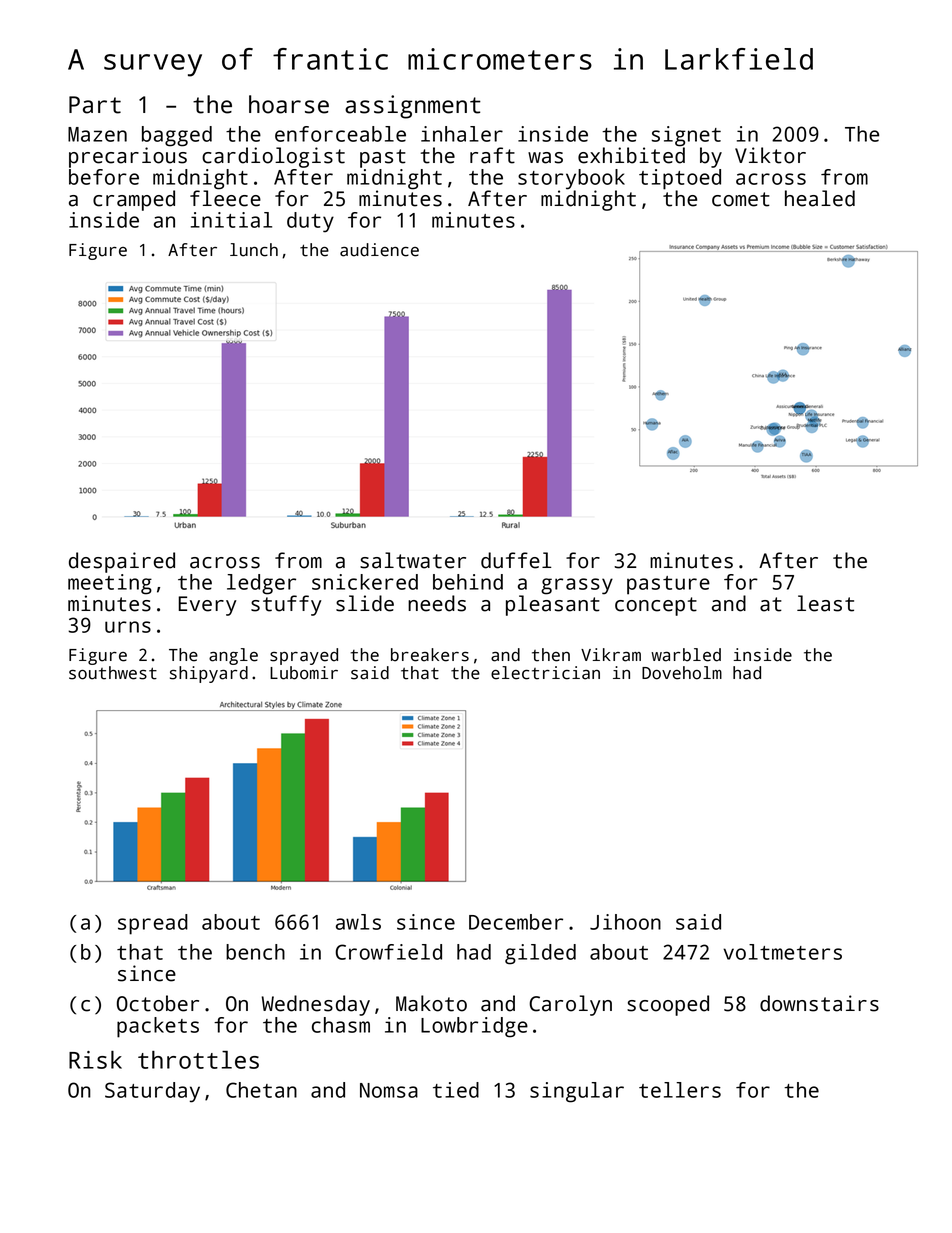 This page has height=1233, width=952. I want to click on Risk, so click(95, 1060).
